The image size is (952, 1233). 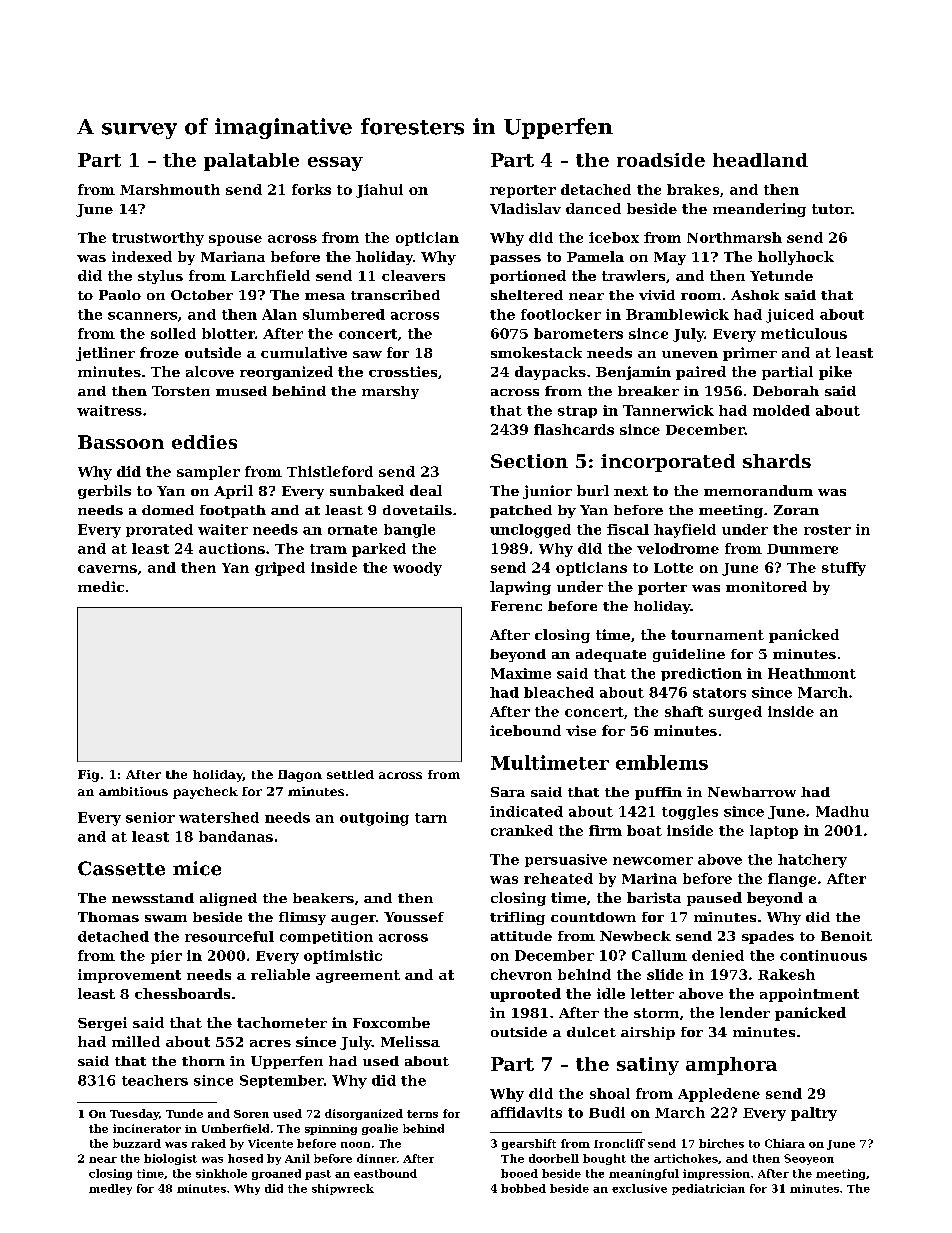 I want to click on Seoyeon, so click(x=809, y=1159).
